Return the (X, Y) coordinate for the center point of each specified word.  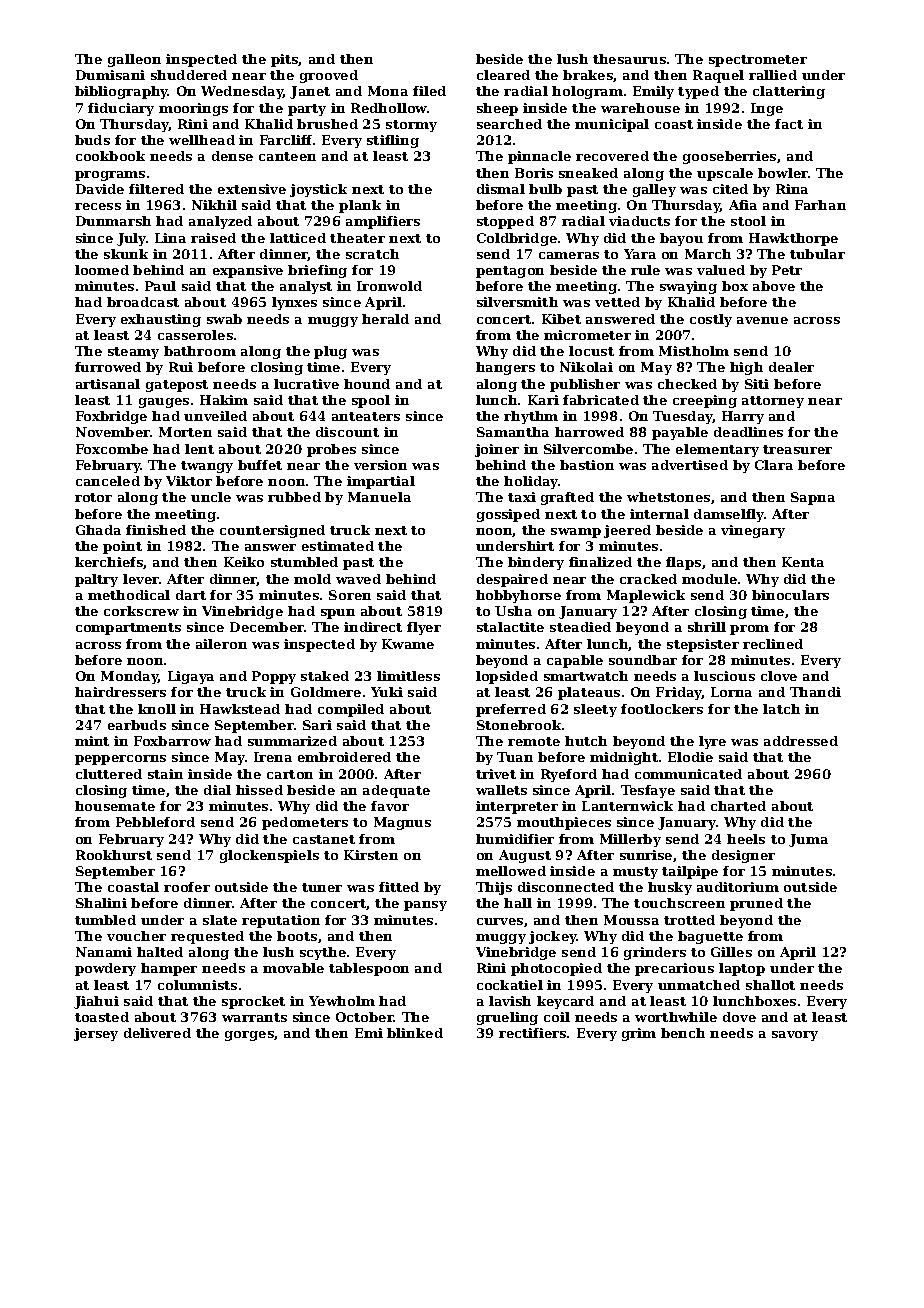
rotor (93, 497)
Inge (767, 109)
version (380, 465)
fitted (399, 887)
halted (160, 952)
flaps (683, 563)
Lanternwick (627, 806)
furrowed (108, 367)
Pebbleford (155, 822)
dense (232, 156)
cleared (503, 75)
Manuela (379, 497)
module (709, 579)
